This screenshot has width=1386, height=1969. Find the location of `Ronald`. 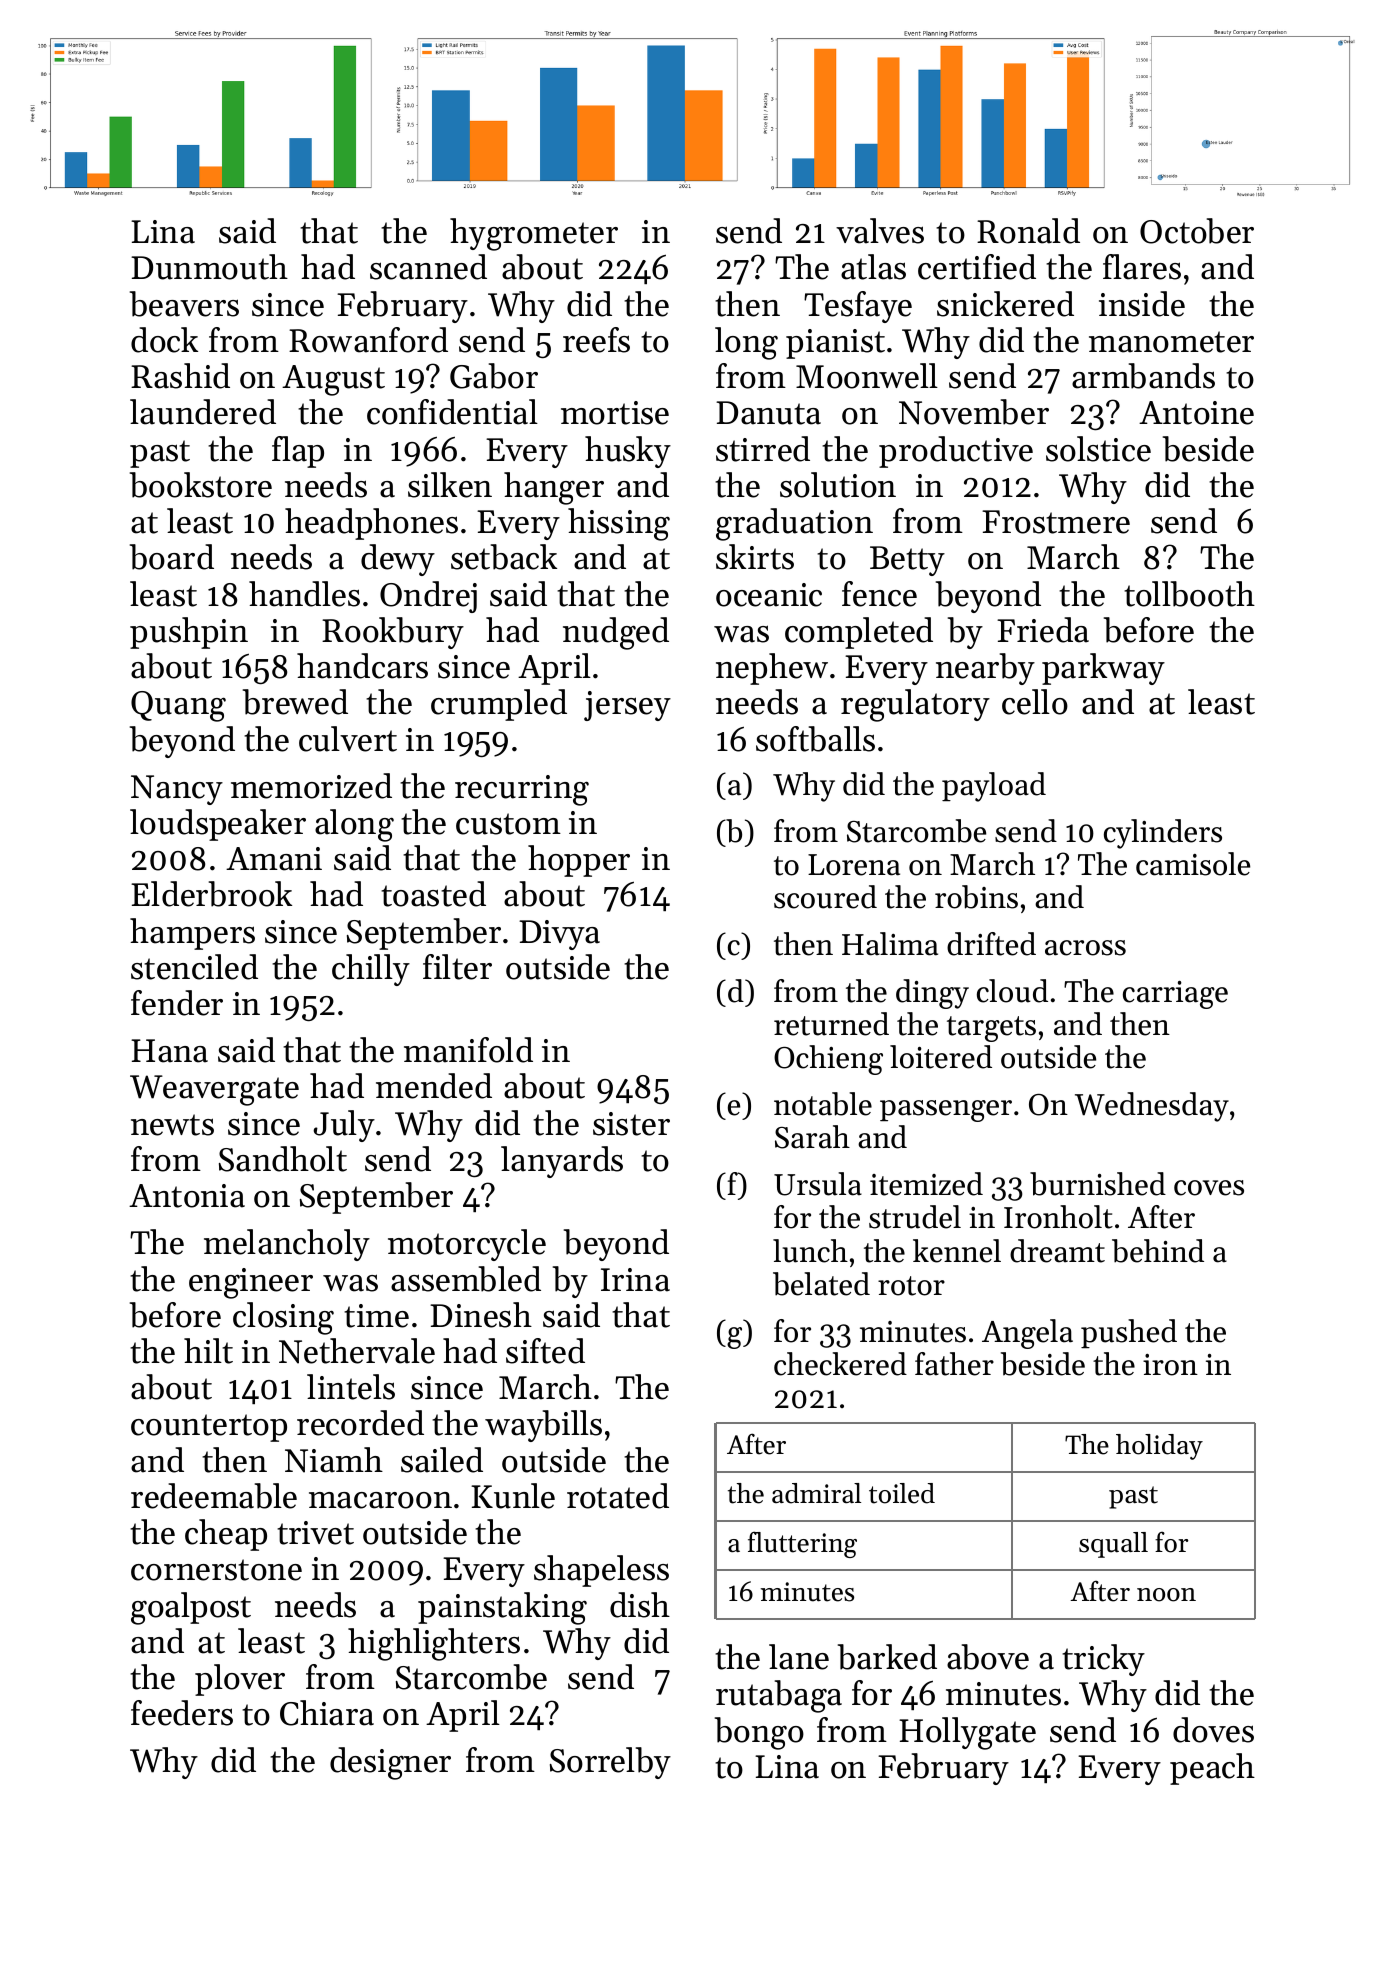

Ronald is located at coordinates (1028, 231).
